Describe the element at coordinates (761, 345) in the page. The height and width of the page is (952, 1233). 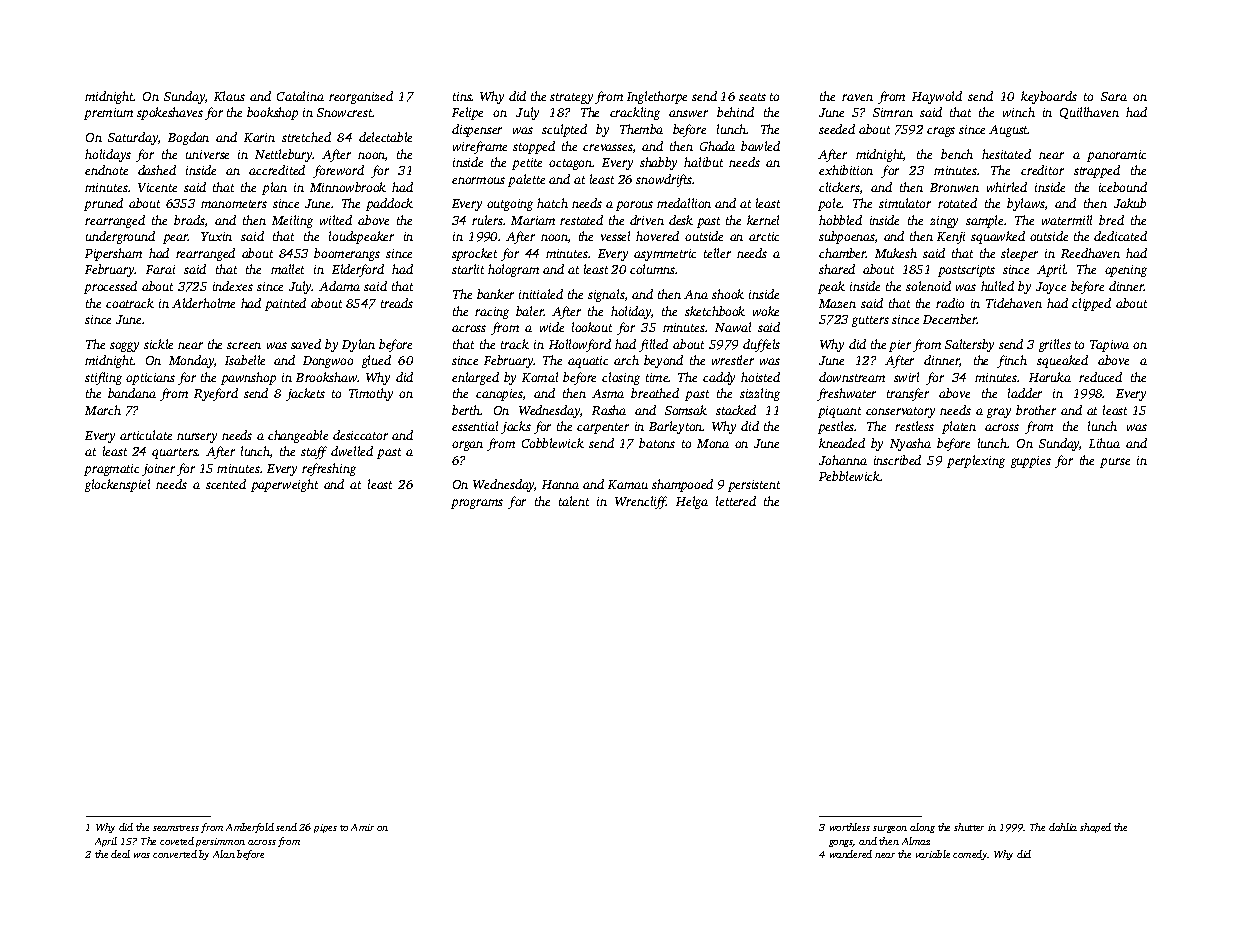
I see `duffels` at that location.
